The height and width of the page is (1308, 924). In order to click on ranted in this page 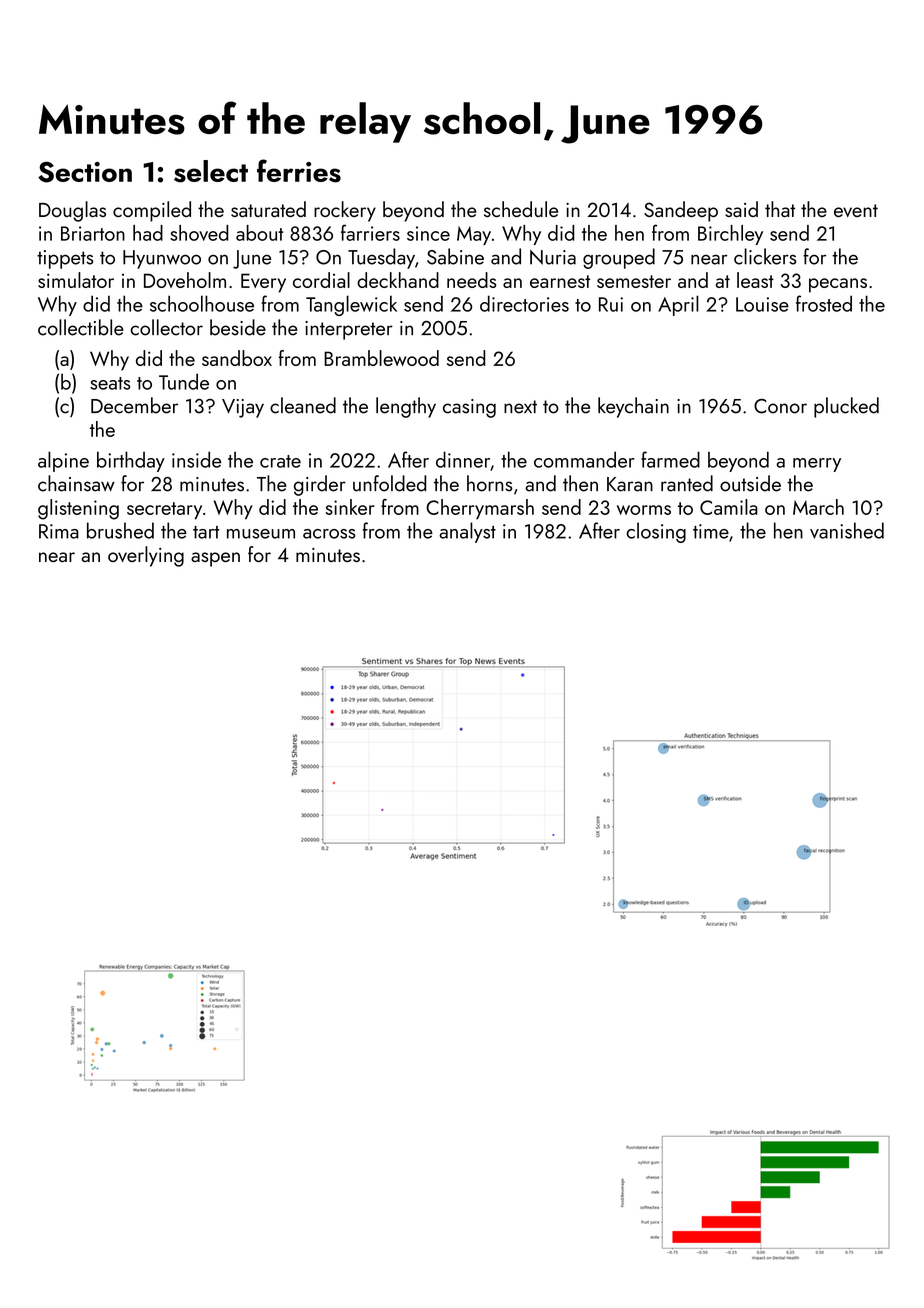, I will do `click(687, 483)`.
